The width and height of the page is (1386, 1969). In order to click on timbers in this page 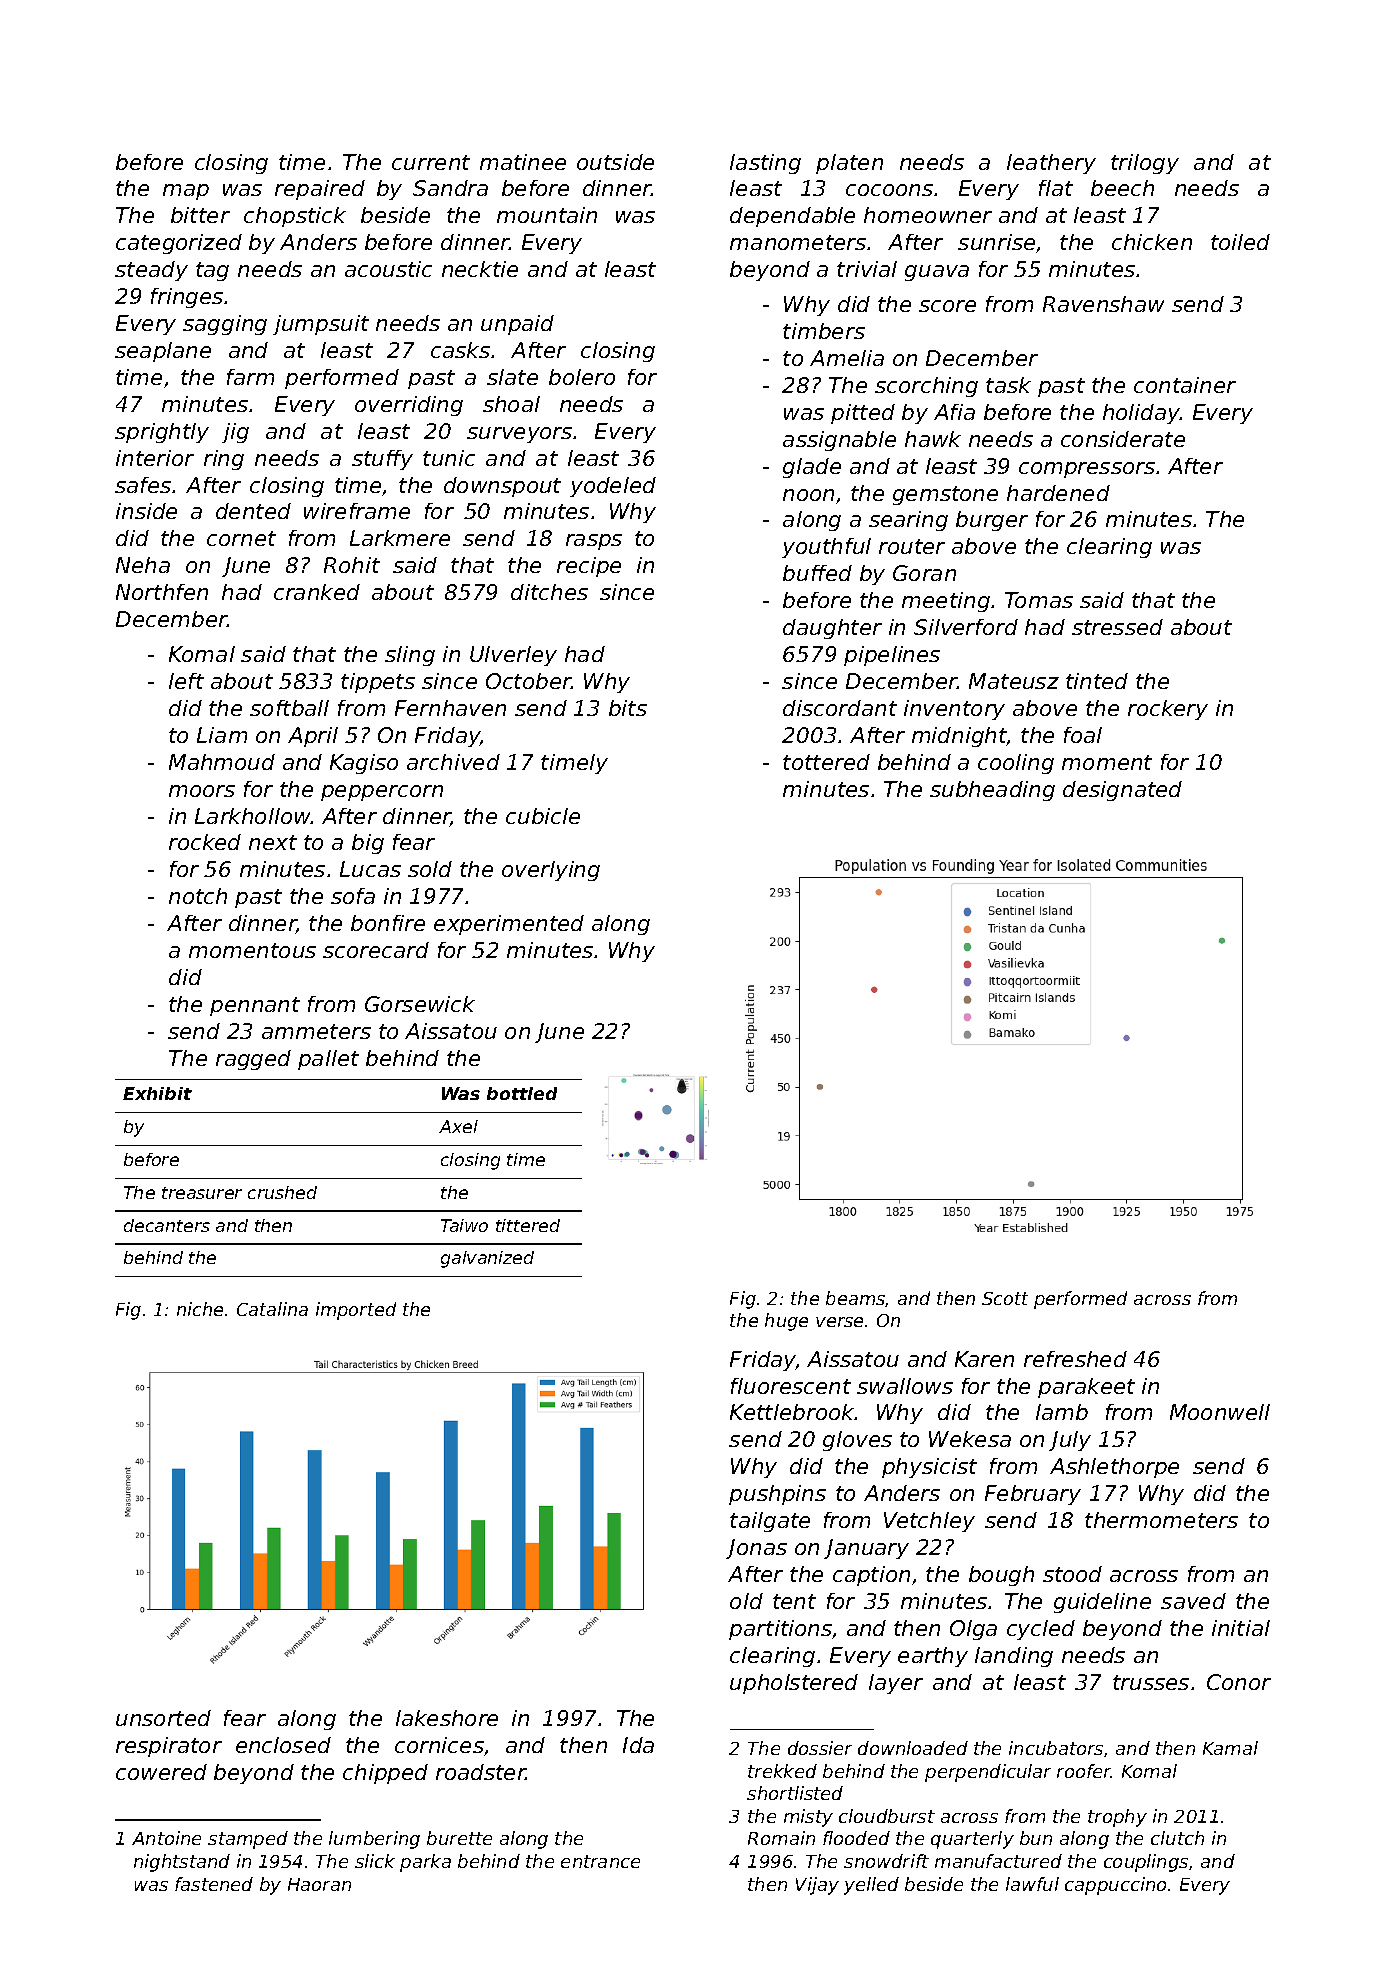, I will do `click(824, 331)`.
